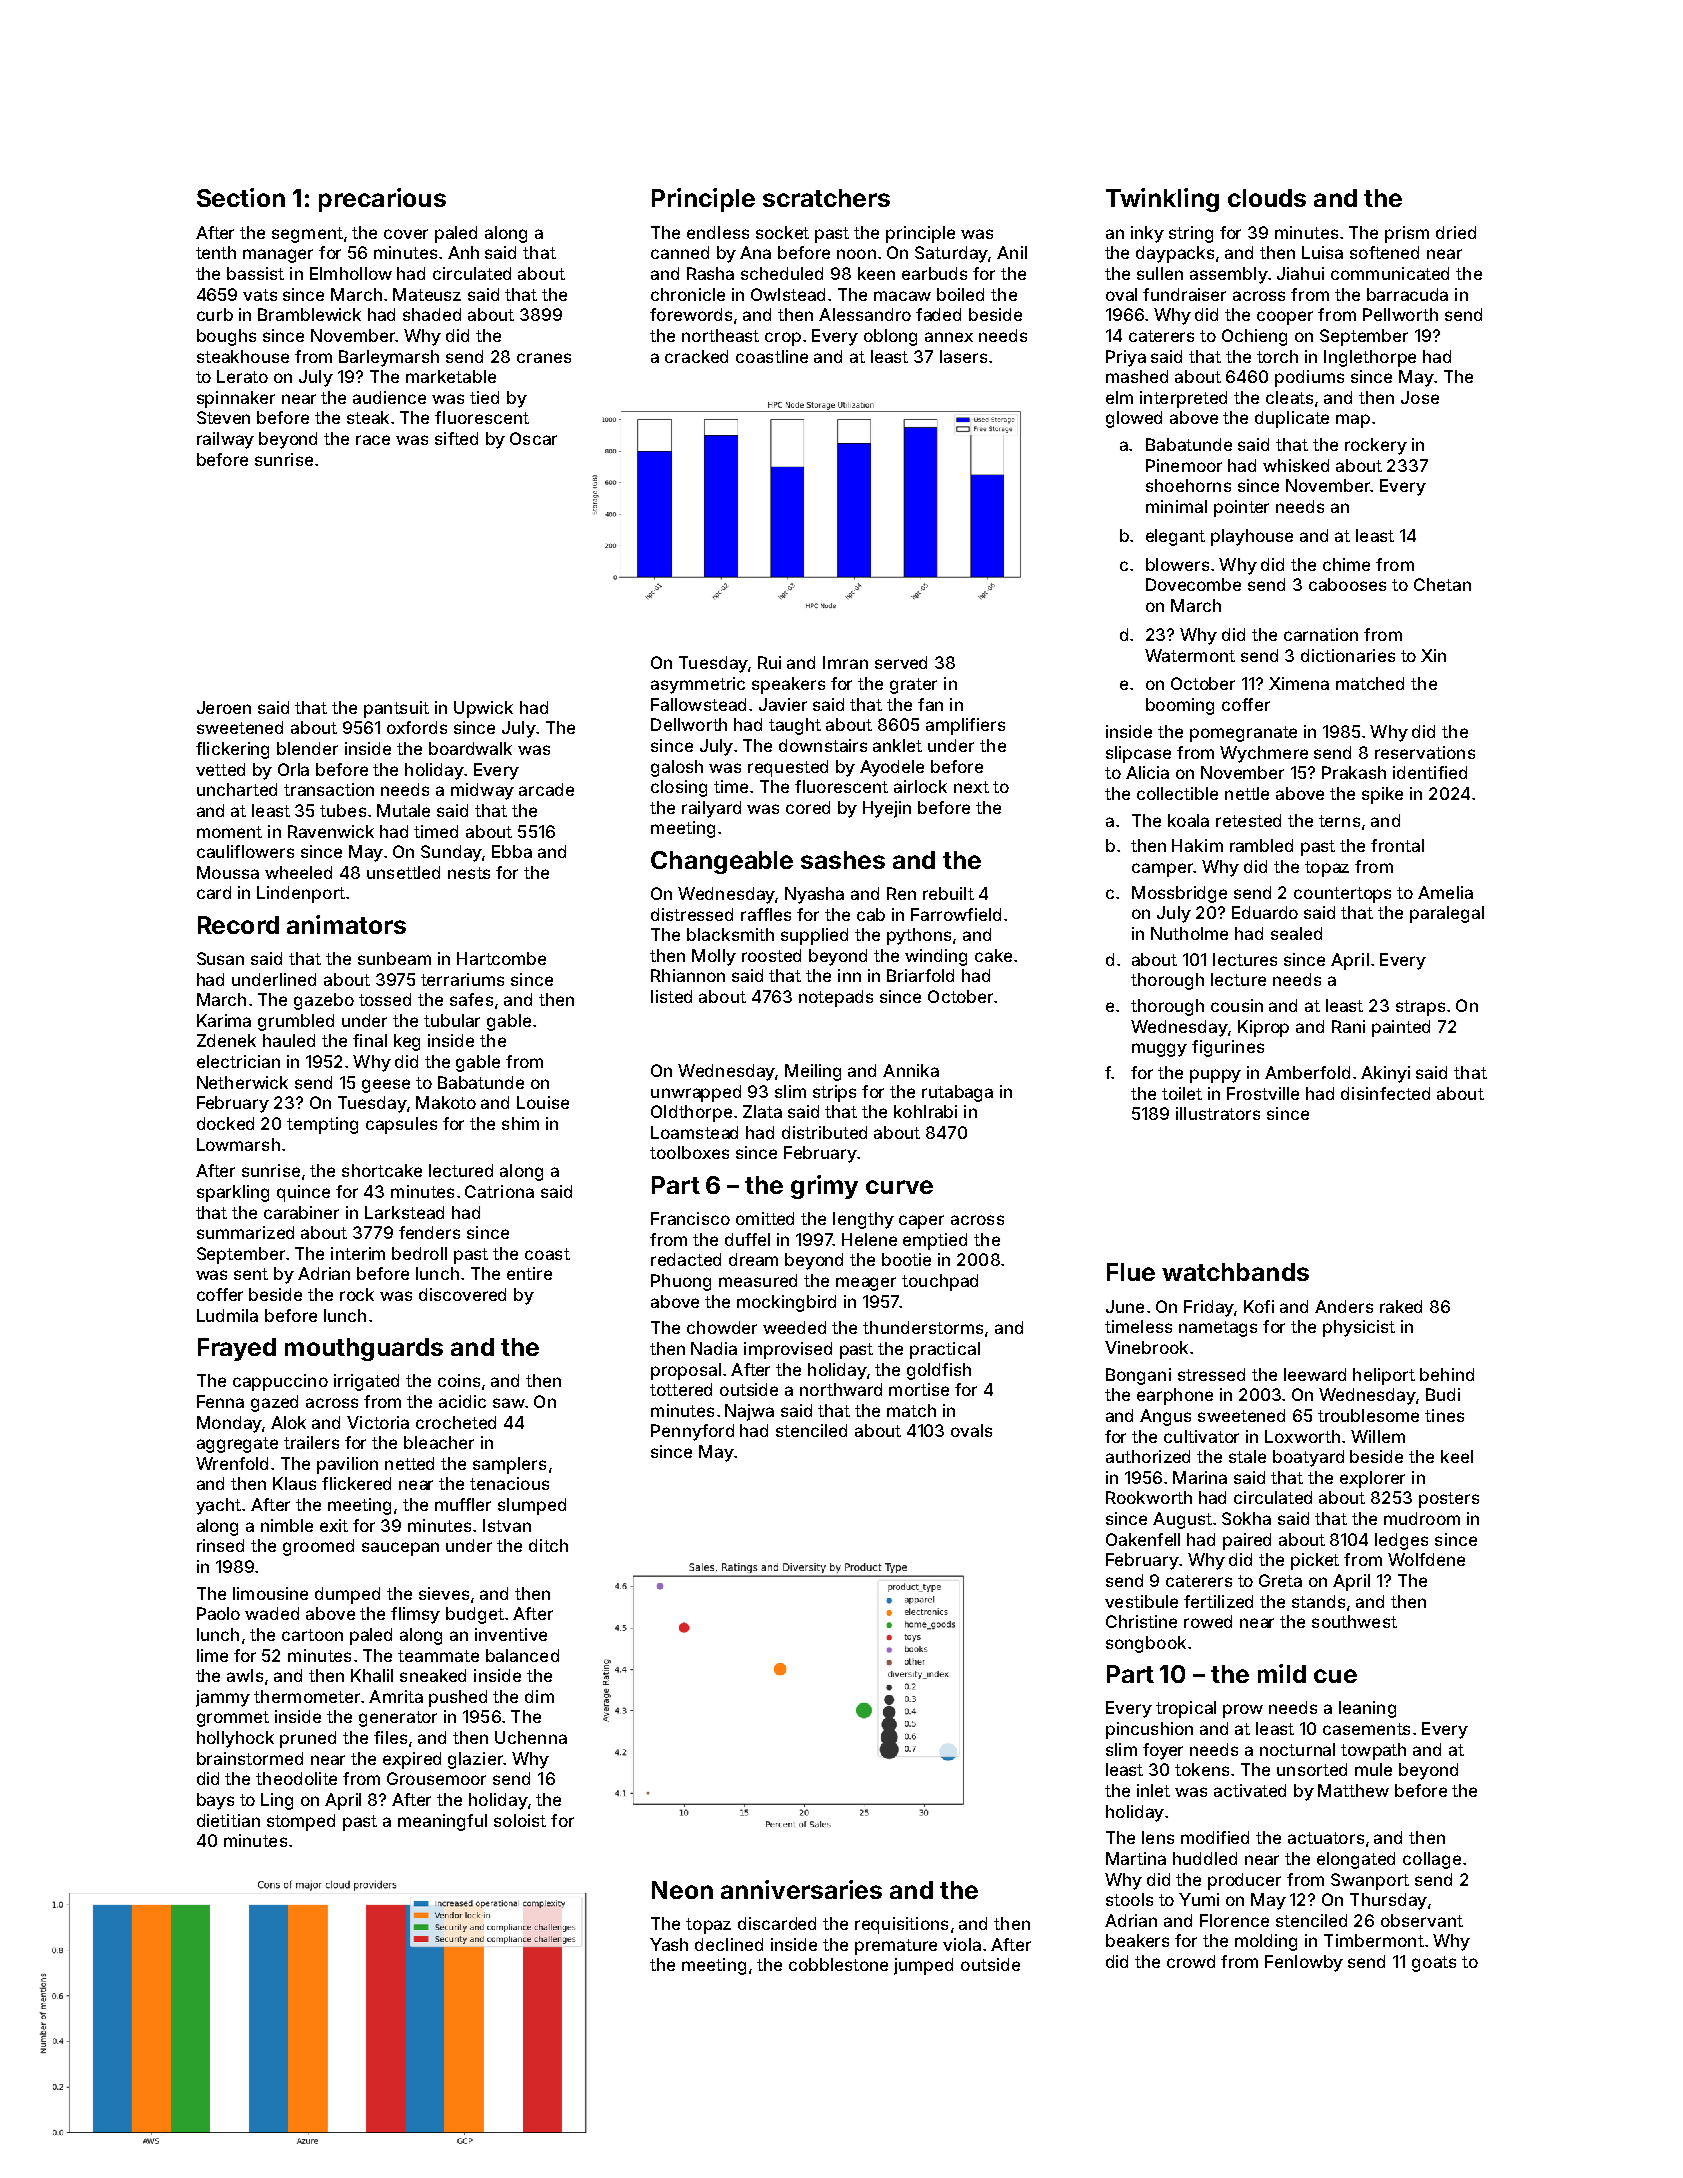  What do you see at coordinates (309, 314) in the screenshot?
I see `Bramblewick` at bounding box center [309, 314].
